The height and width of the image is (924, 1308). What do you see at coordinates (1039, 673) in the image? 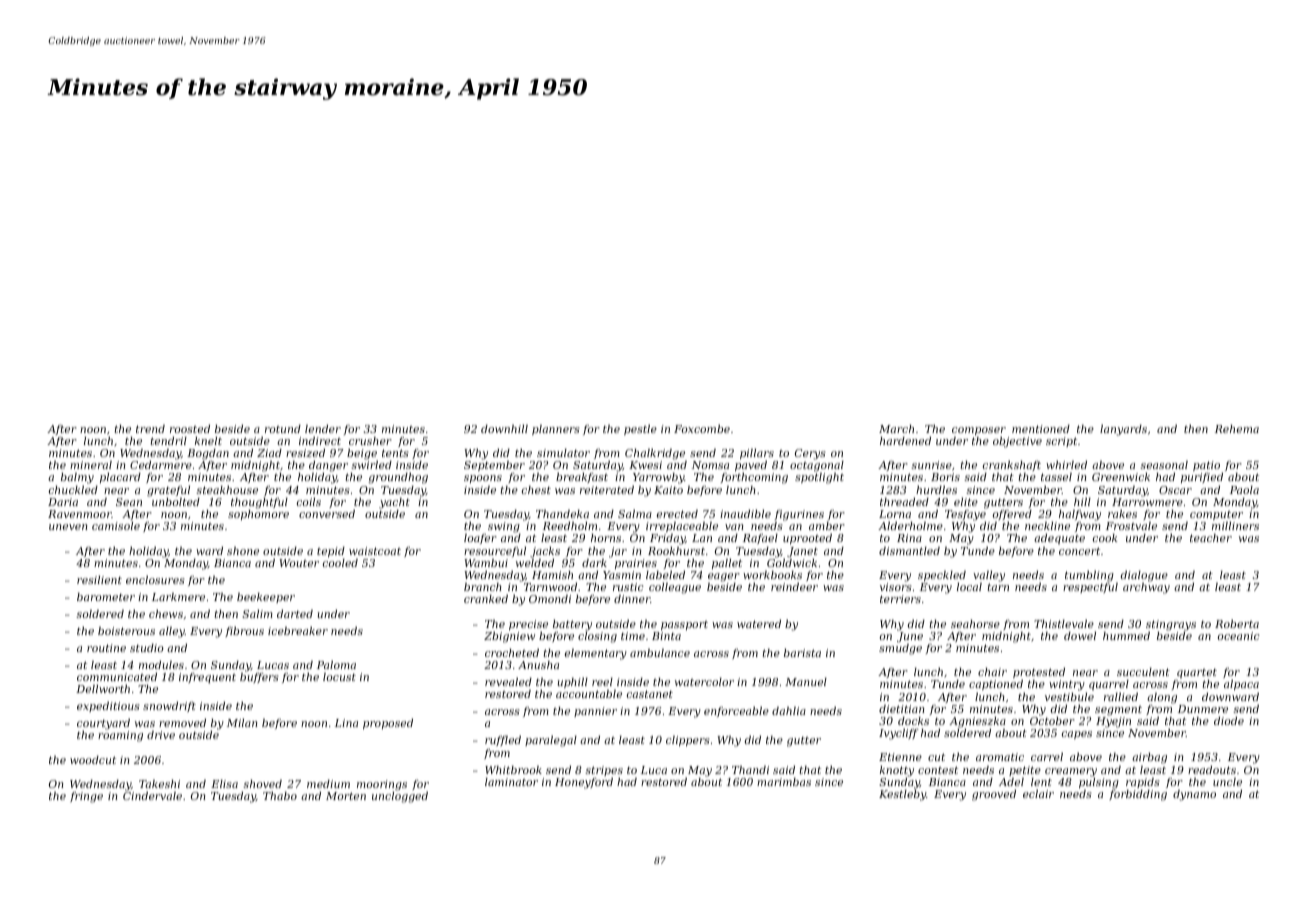
I see `protested` at bounding box center [1039, 673].
